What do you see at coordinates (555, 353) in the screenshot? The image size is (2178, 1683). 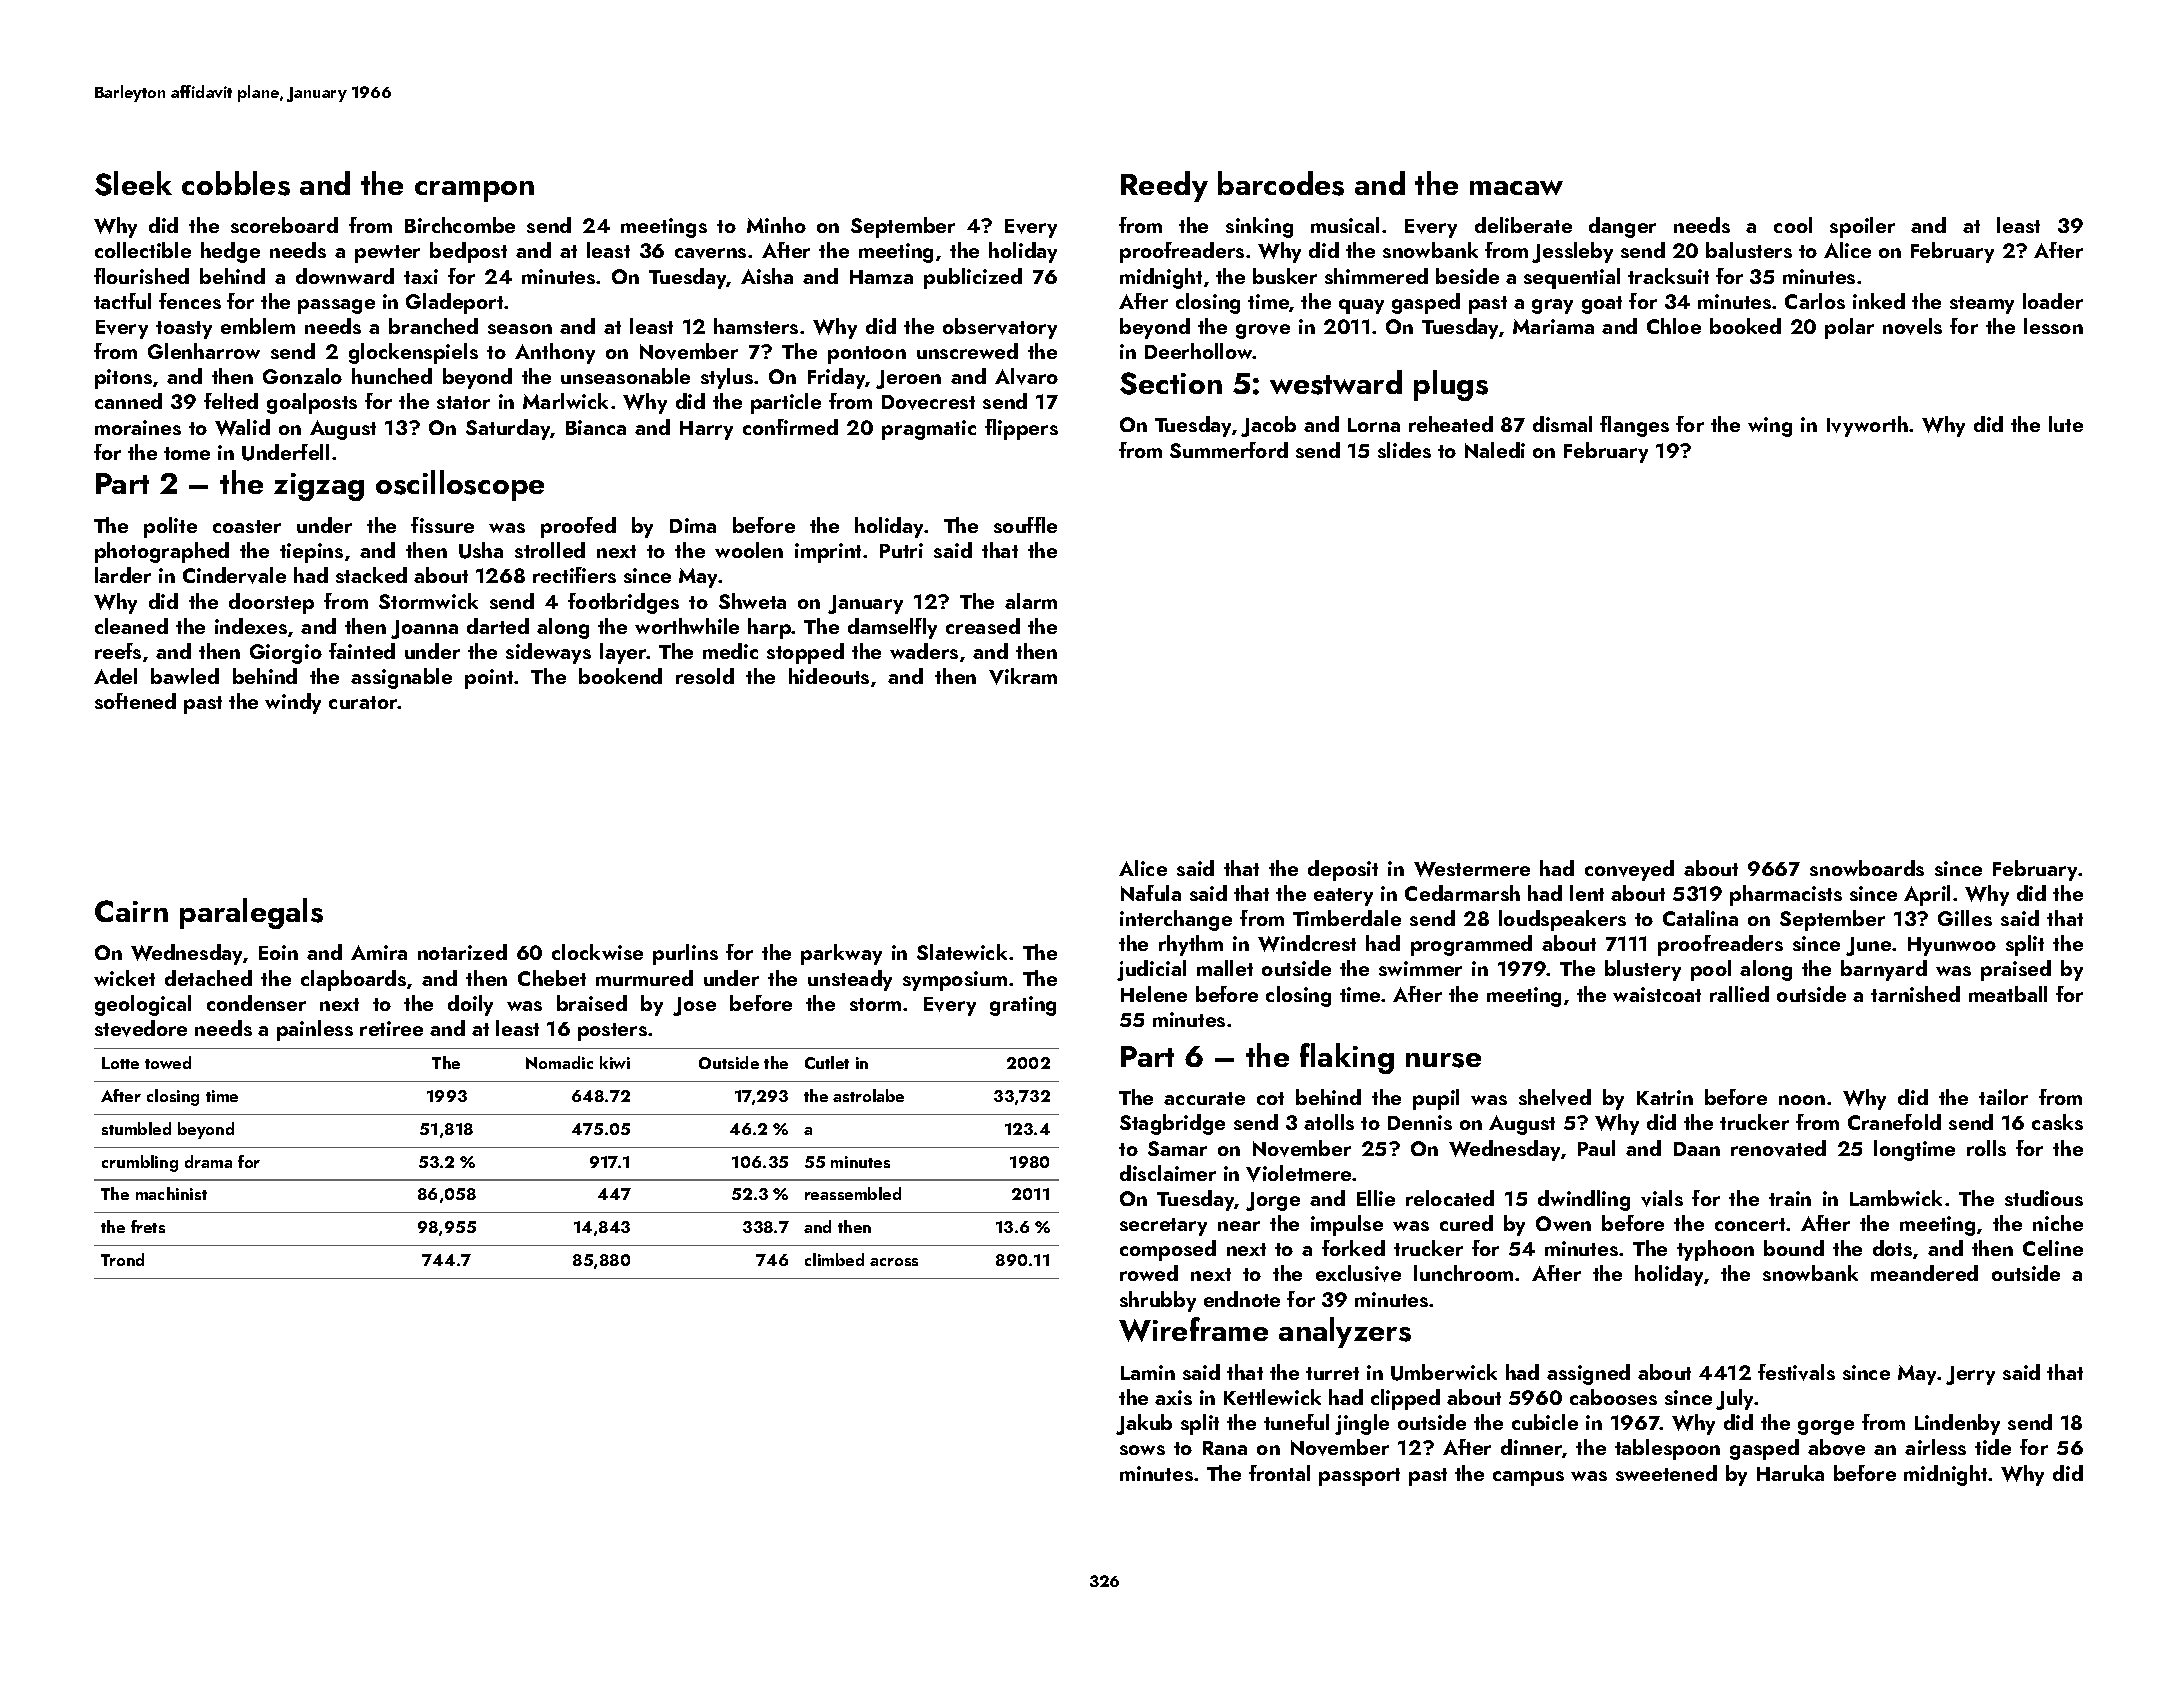 I see `Anthony` at bounding box center [555, 353].
